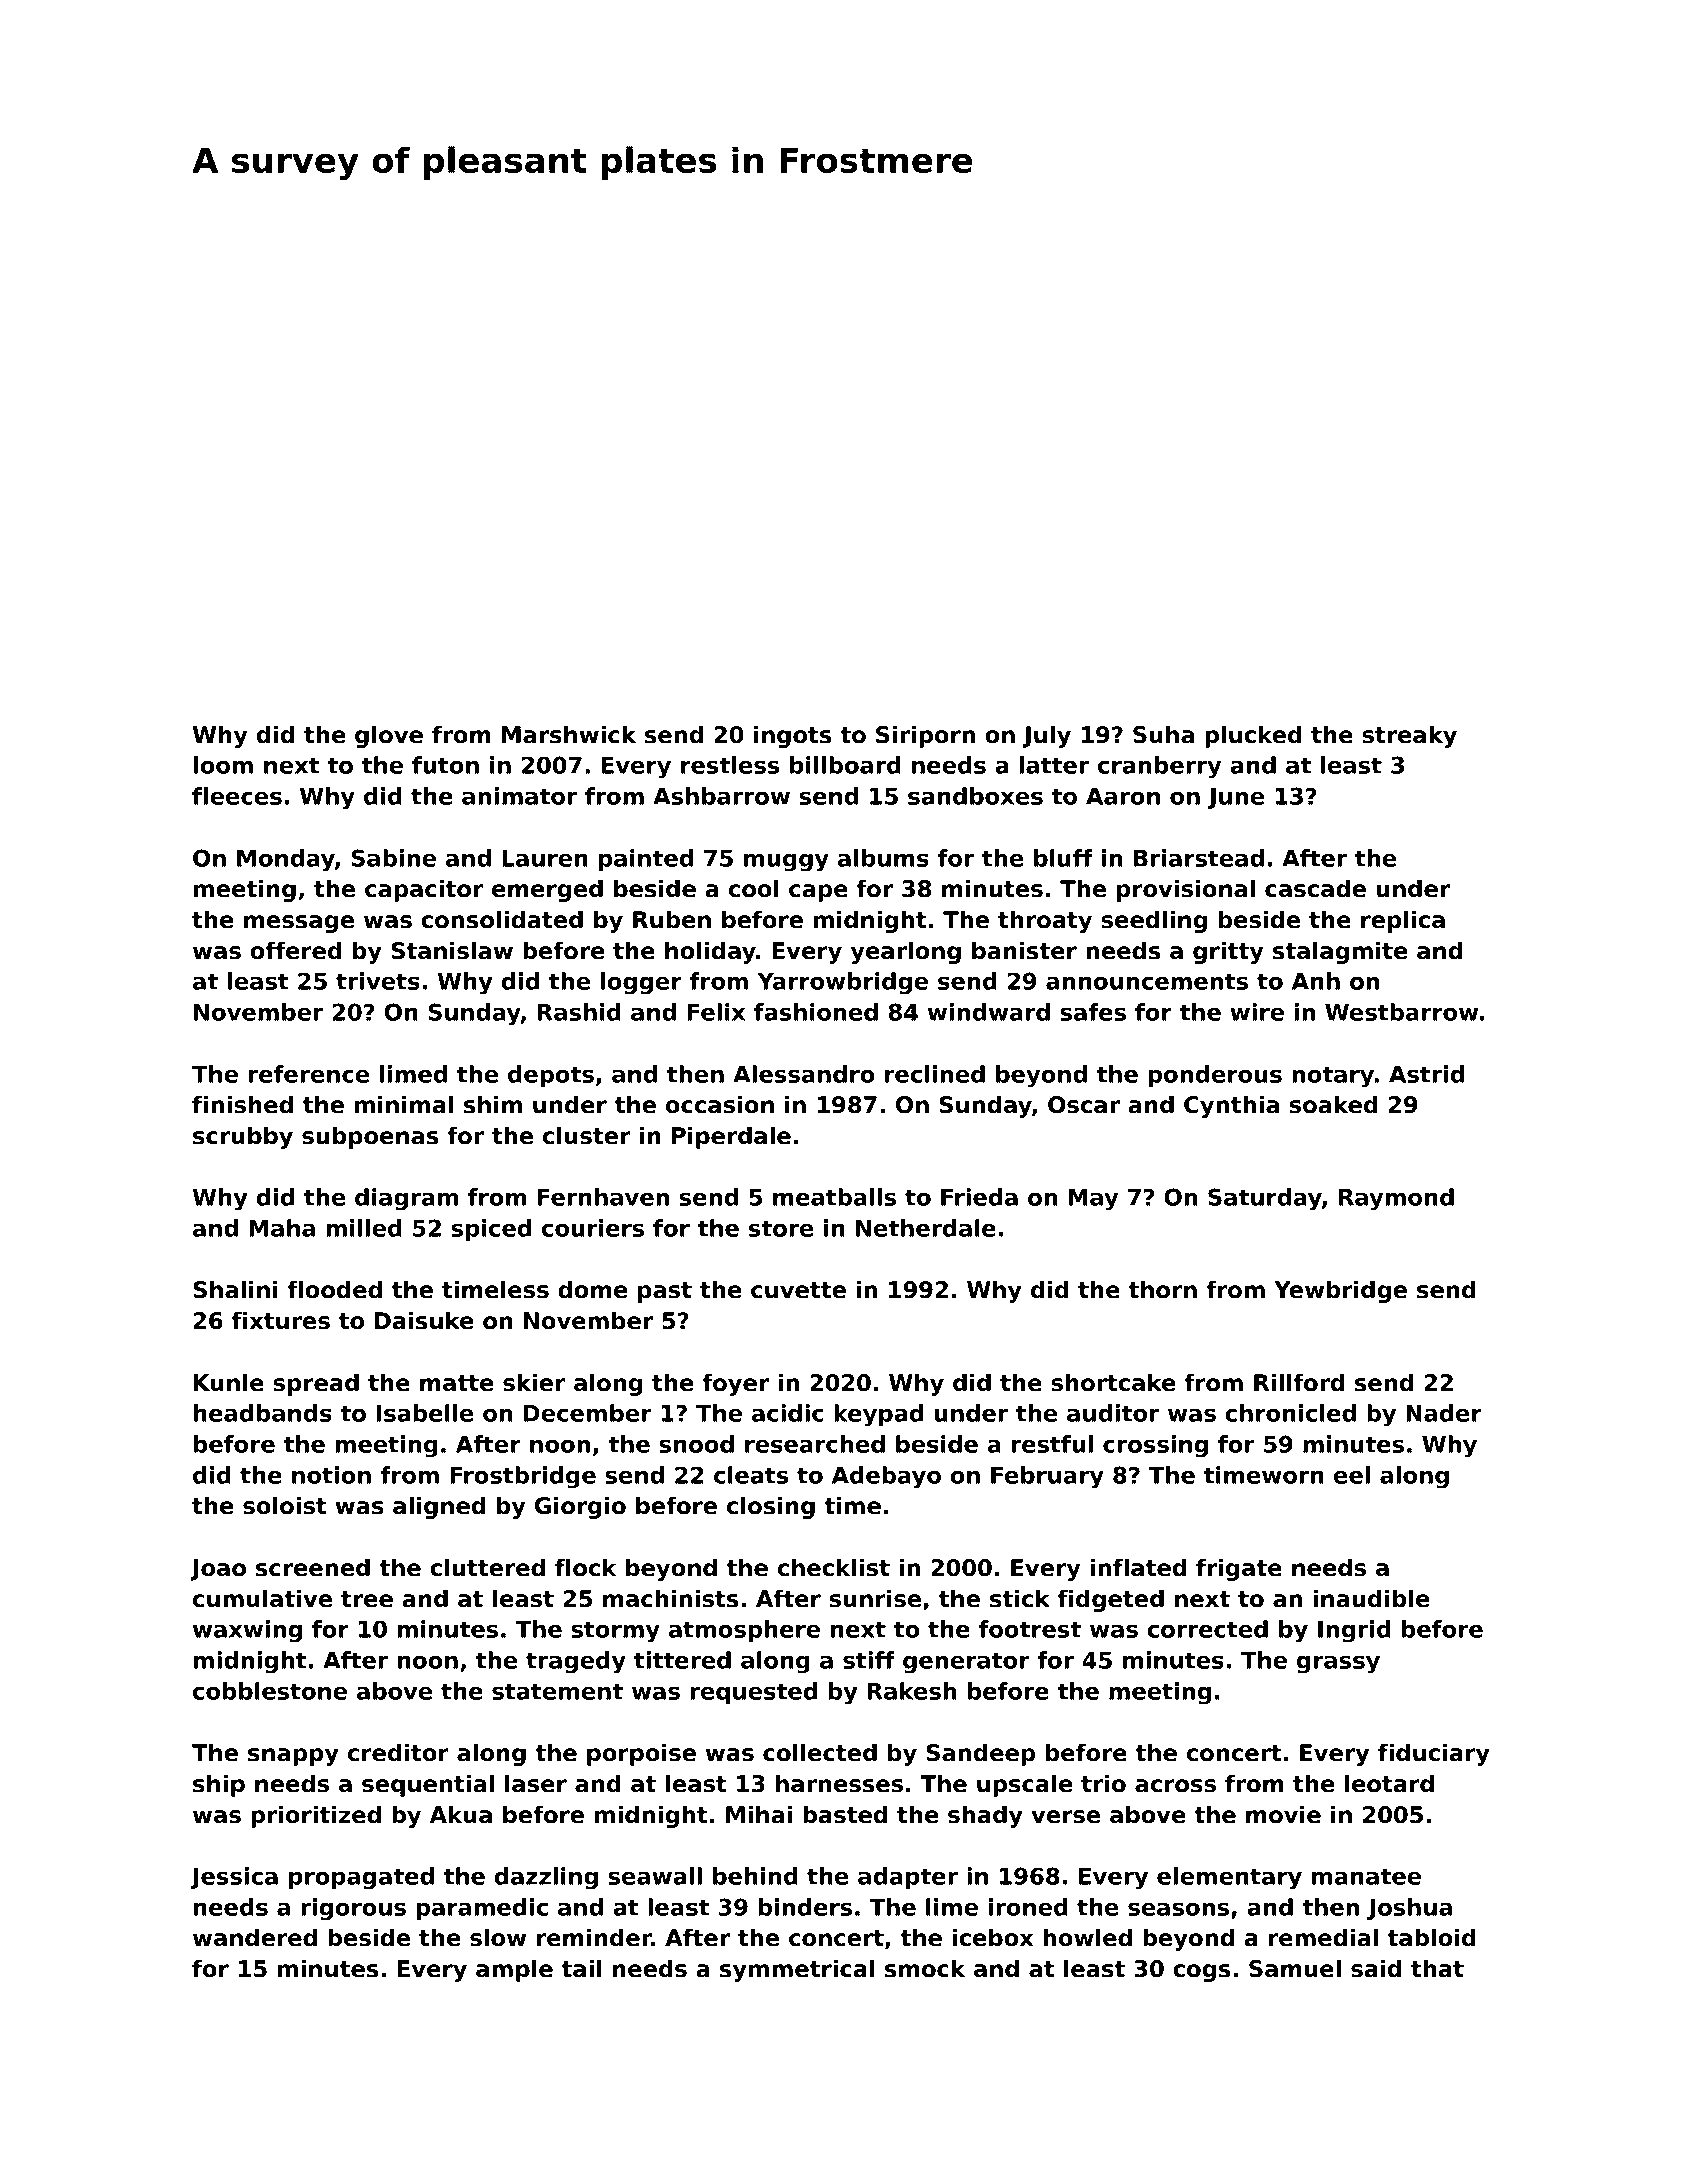  I want to click on glove, so click(389, 736).
